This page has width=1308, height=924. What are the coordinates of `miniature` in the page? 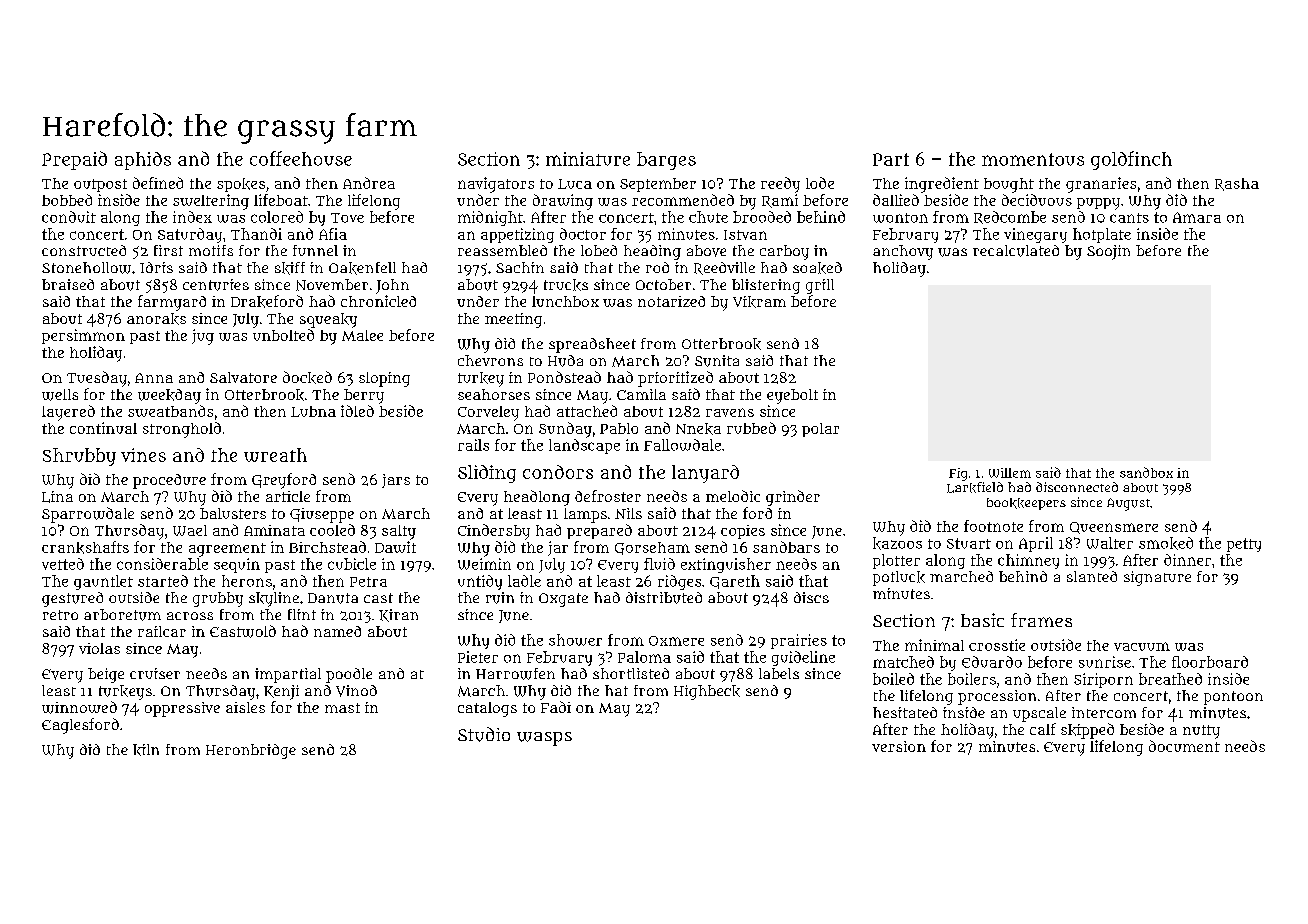 It's located at (588, 159).
